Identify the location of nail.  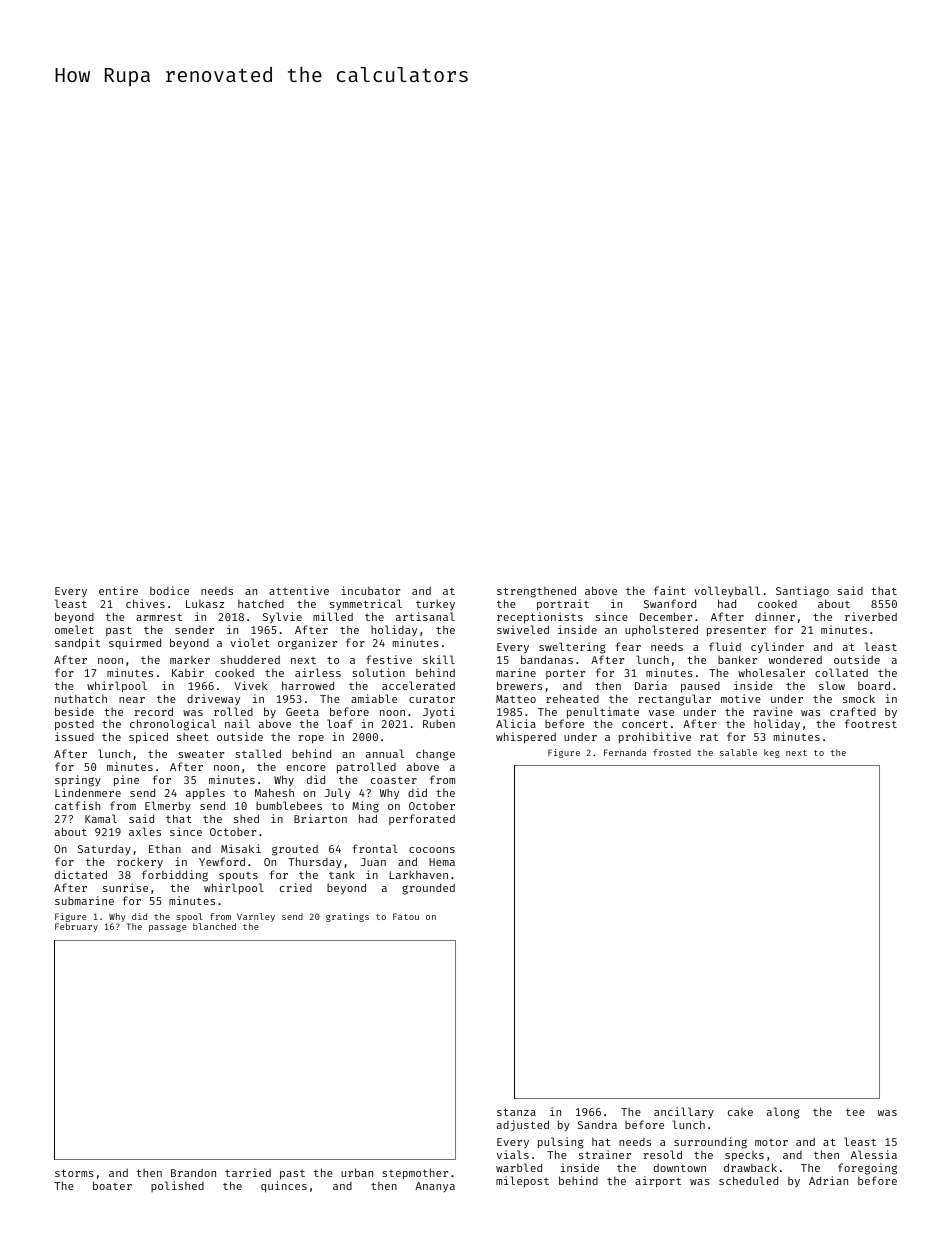
(237, 723).
